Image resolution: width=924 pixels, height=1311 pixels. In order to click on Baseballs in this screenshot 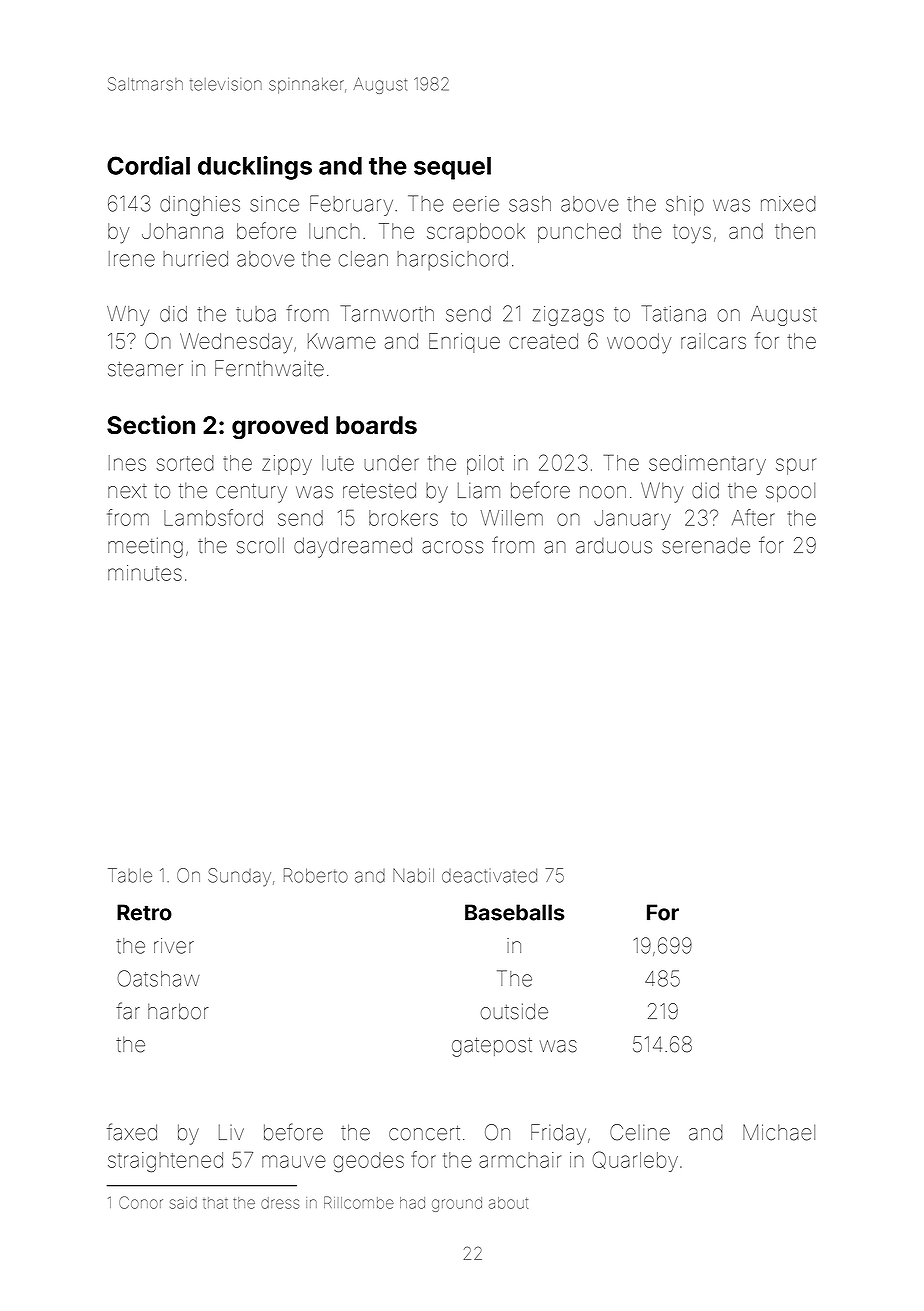, I will do `click(515, 912)`.
